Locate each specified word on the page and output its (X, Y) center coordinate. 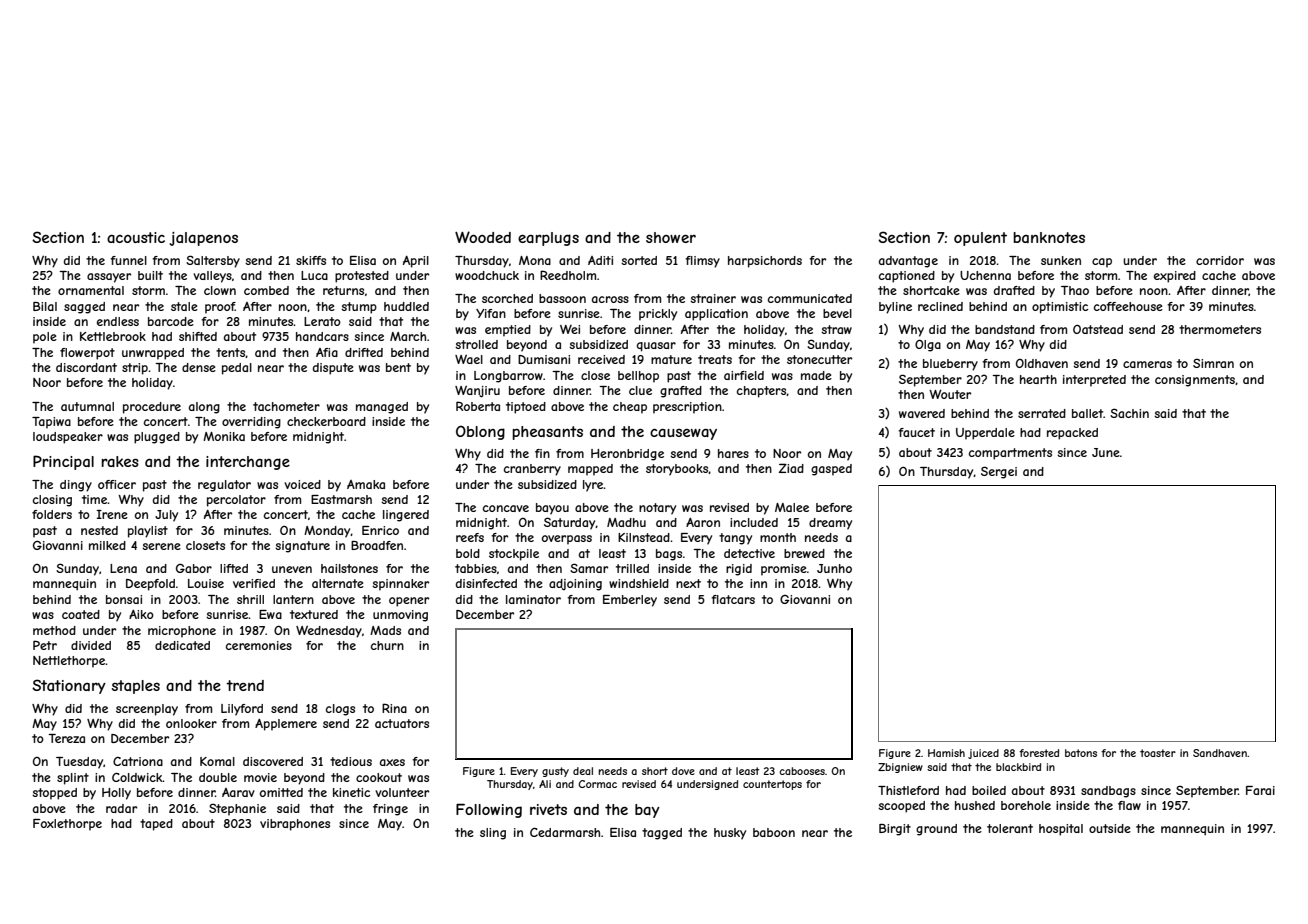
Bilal (45, 306)
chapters (762, 392)
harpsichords (765, 262)
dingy (76, 486)
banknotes (1049, 237)
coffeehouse (1128, 306)
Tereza (66, 738)
